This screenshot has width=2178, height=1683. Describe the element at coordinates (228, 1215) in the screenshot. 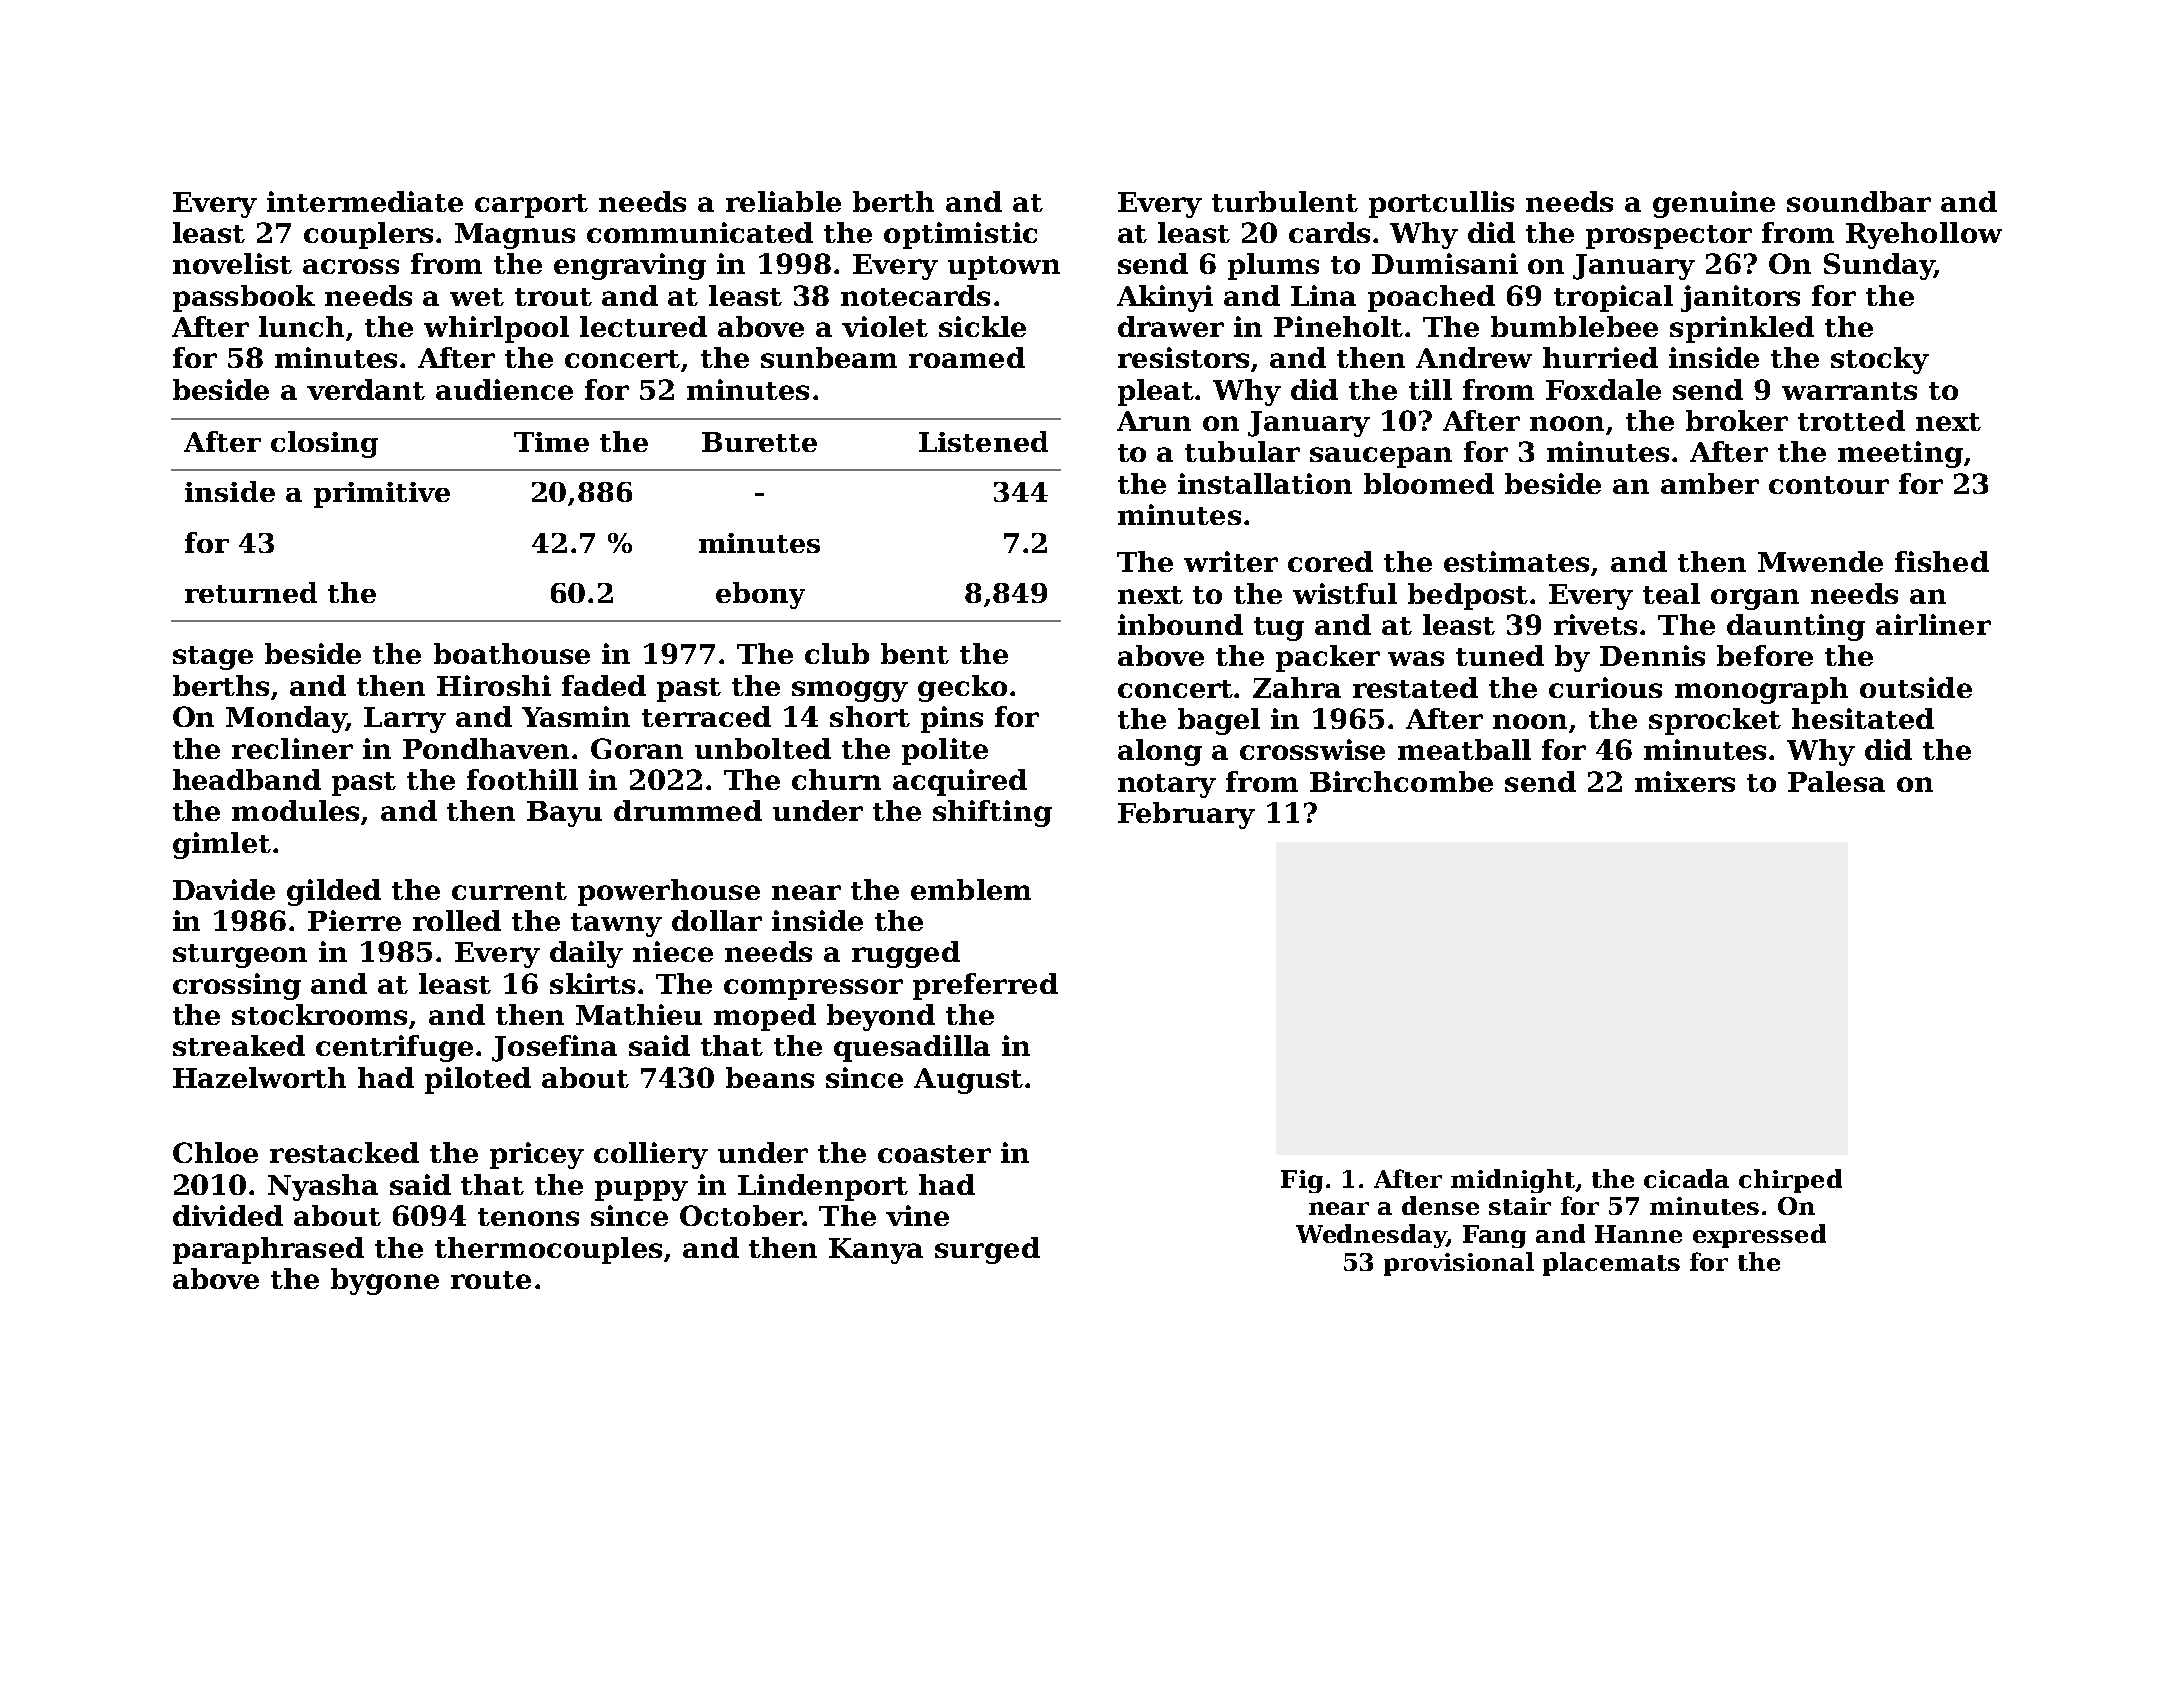

I see `divided` at that location.
